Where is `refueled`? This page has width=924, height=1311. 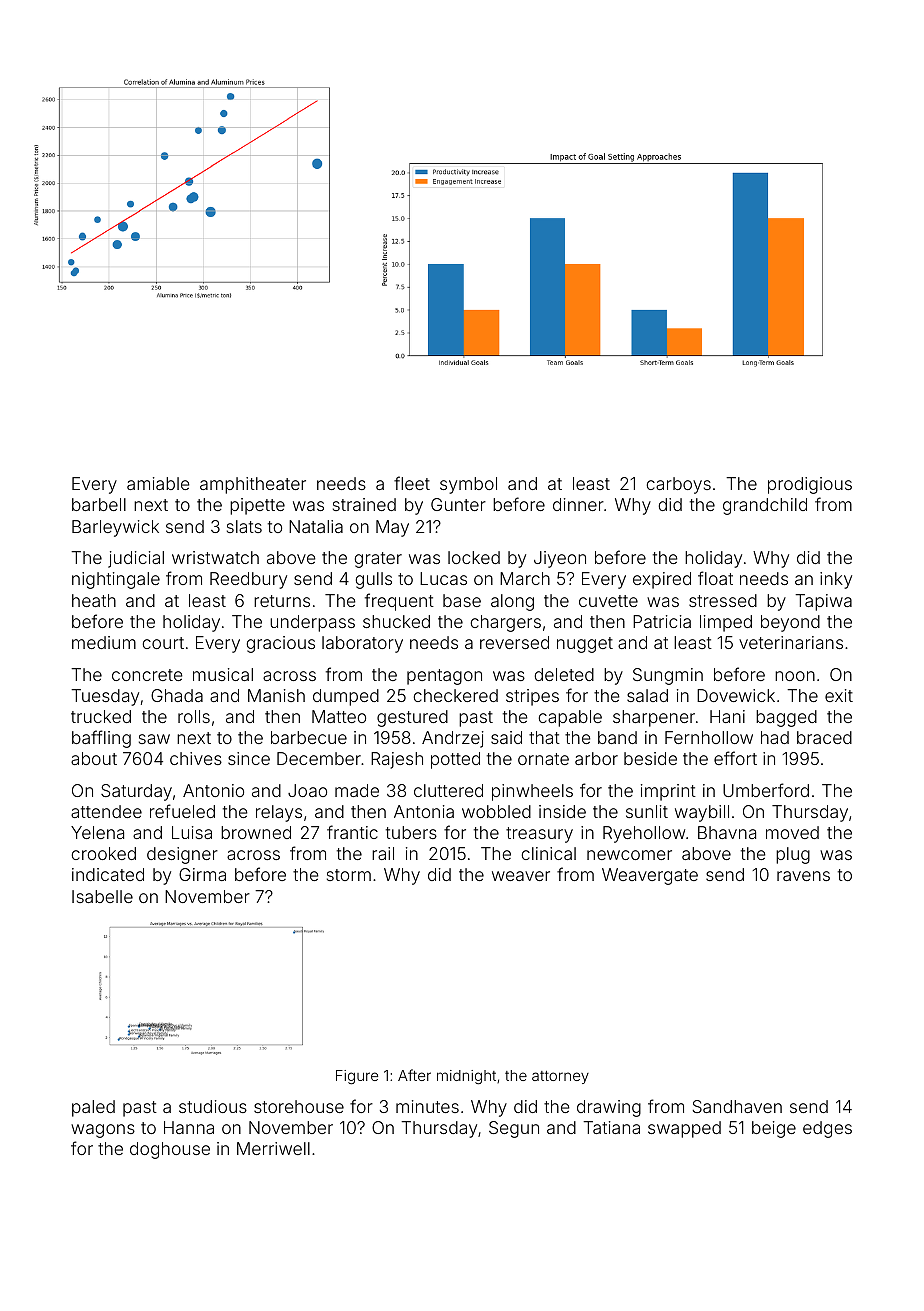 refueled is located at coordinates (182, 811).
